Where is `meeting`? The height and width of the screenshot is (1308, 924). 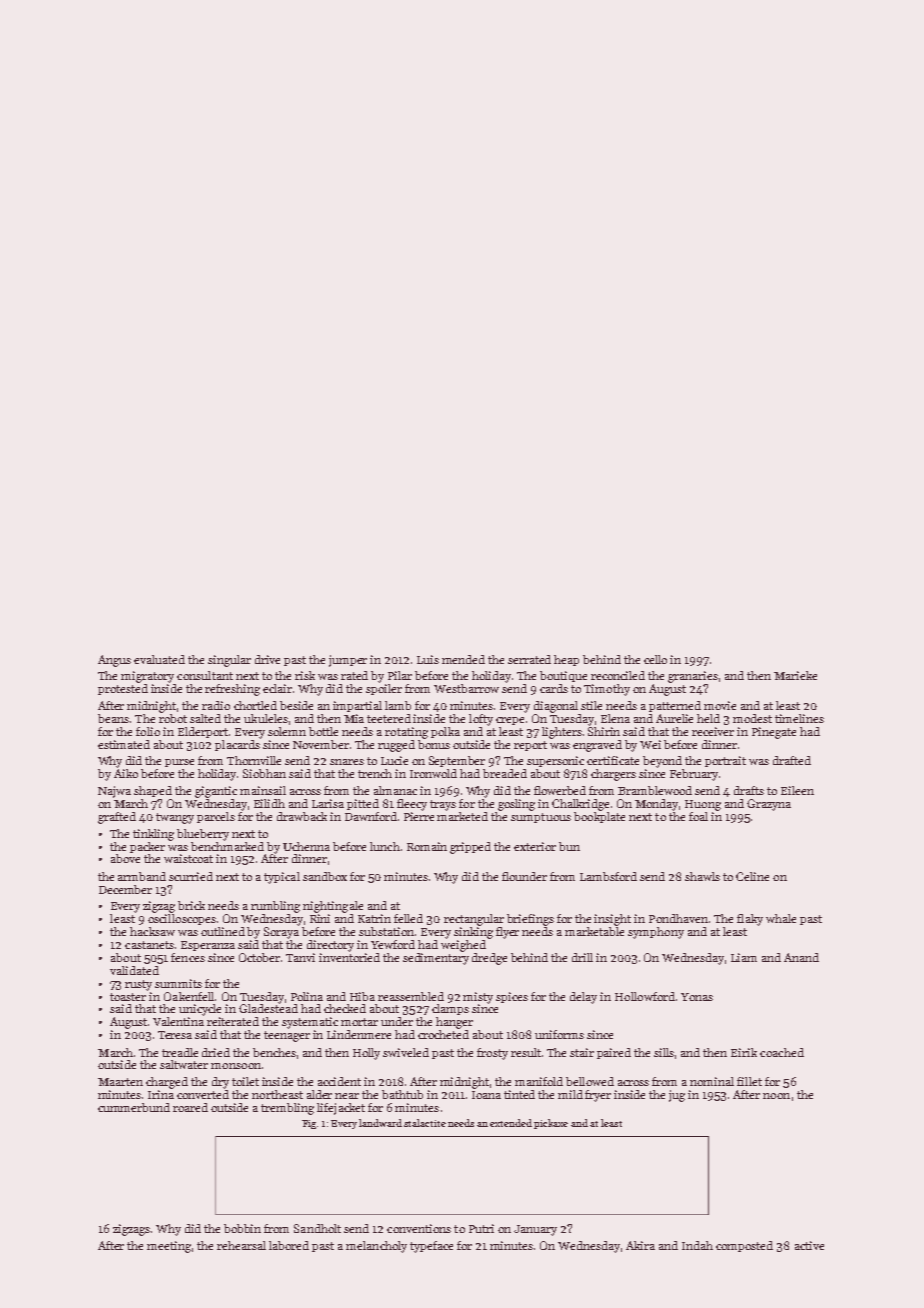
meeting is located at coordinates (169, 1247).
